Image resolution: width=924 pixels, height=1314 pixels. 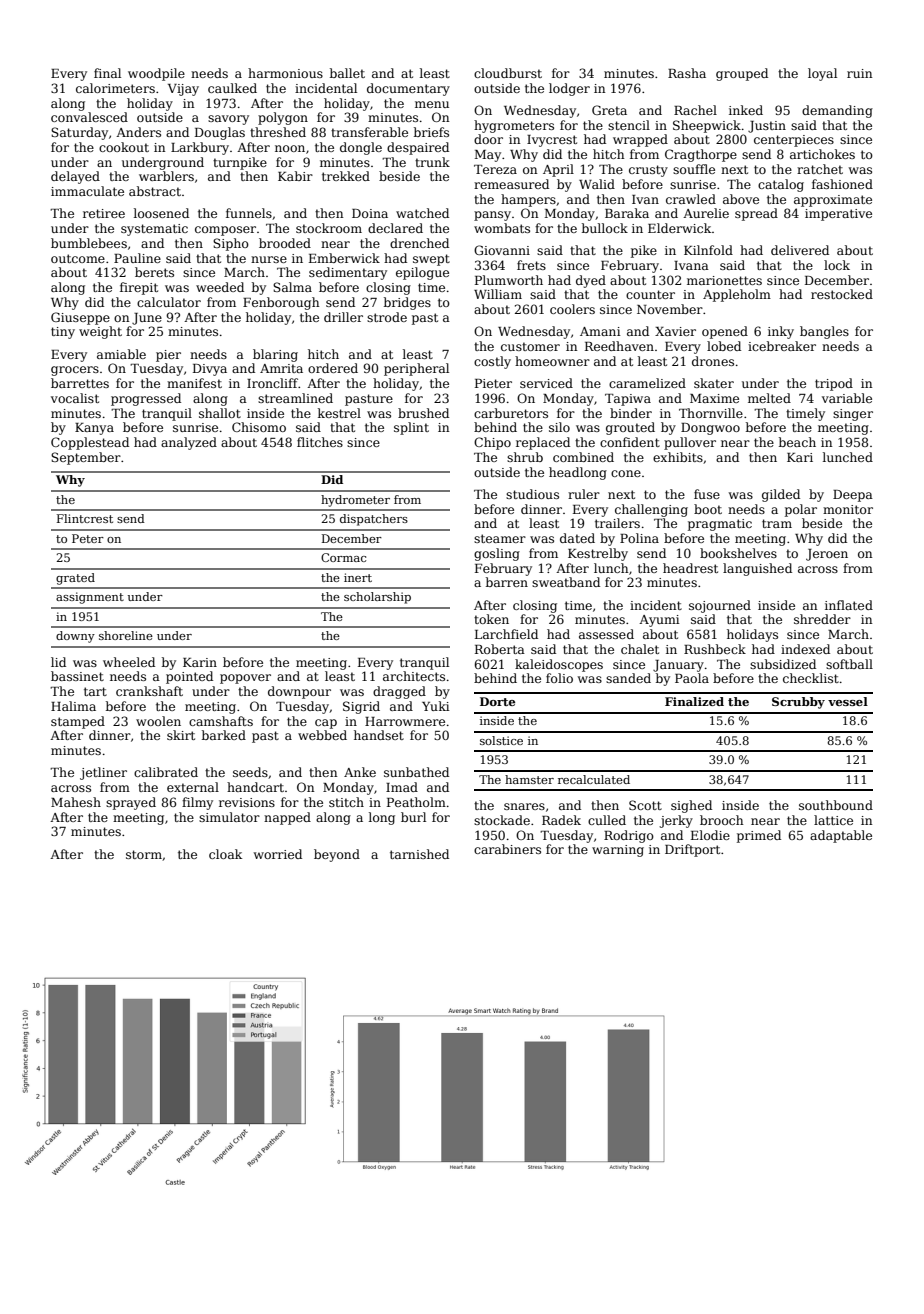 I want to click on menu, so click(x=432, y=104).
